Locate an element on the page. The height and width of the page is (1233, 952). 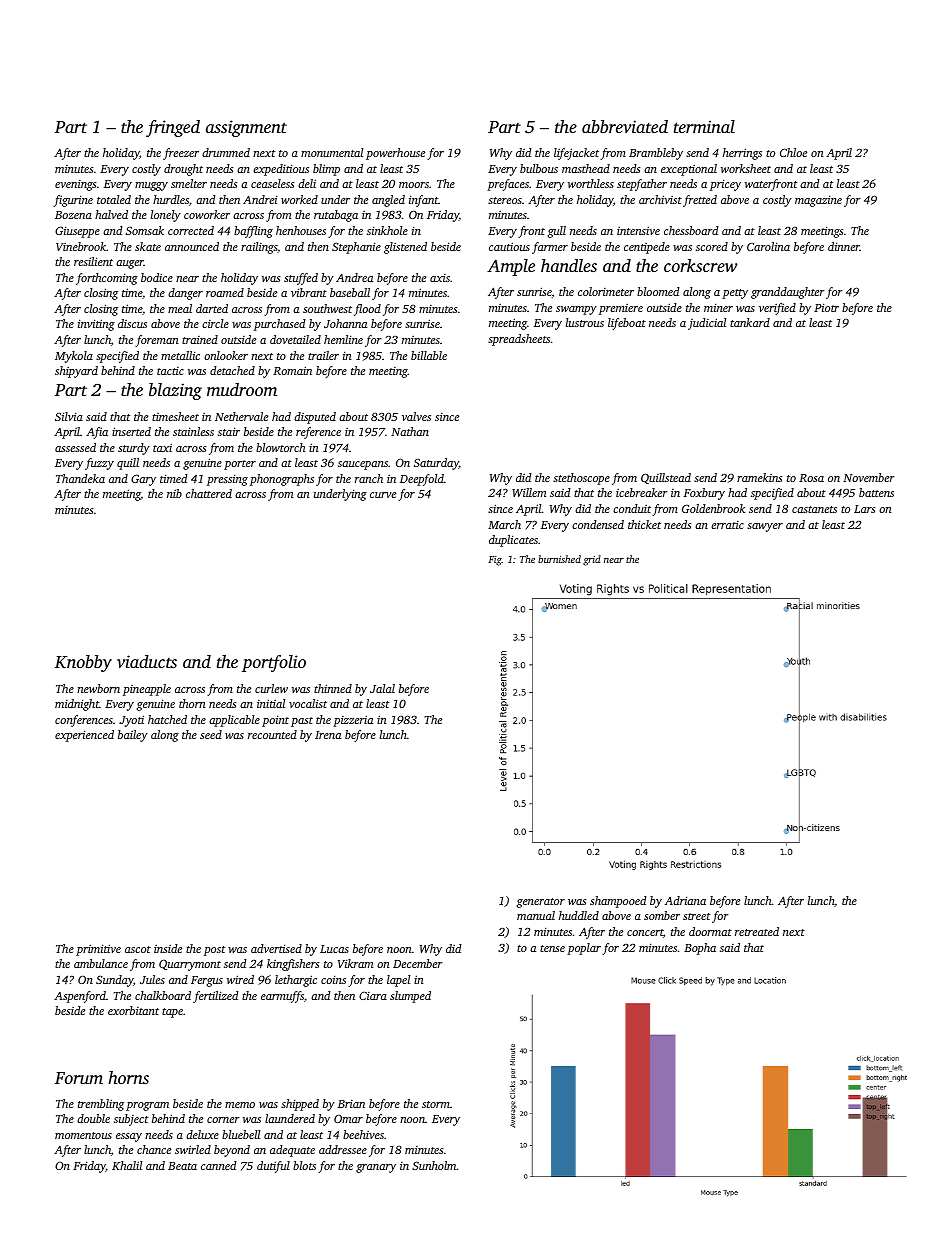
burnished is located at coordinates (559, 559).
